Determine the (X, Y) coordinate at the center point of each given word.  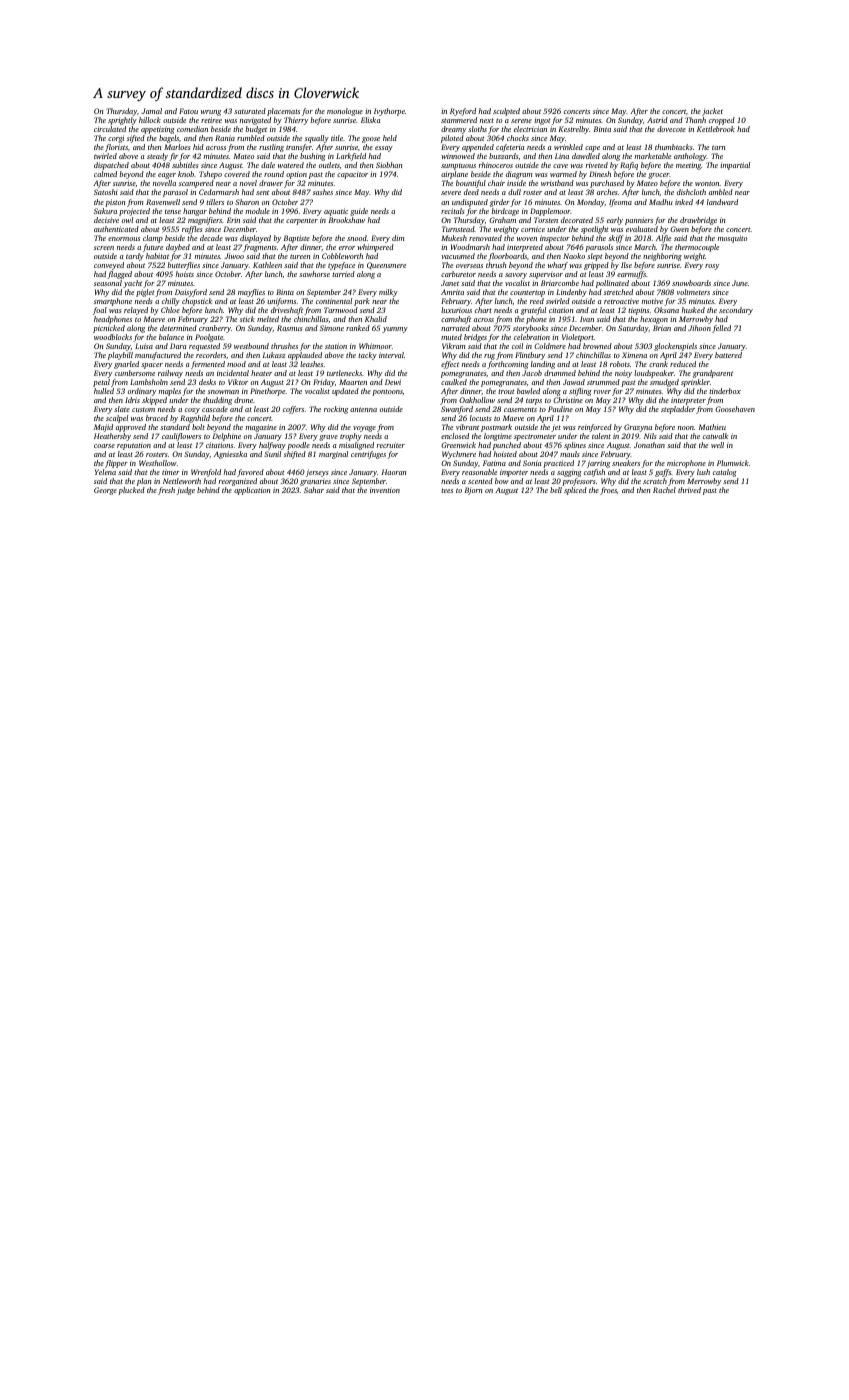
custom (143, 410)
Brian (662, 328)
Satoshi (106, 192)
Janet (450, 283)
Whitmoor (375, 346)
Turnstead (458, 229)
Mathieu (712, 427)
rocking (336, 410)
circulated (110, 129)
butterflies (184, 266)
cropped (722, 121)
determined (178, 328)
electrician (530, 129)
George (105, 491)
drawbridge (698, 221)
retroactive (621, 301)
